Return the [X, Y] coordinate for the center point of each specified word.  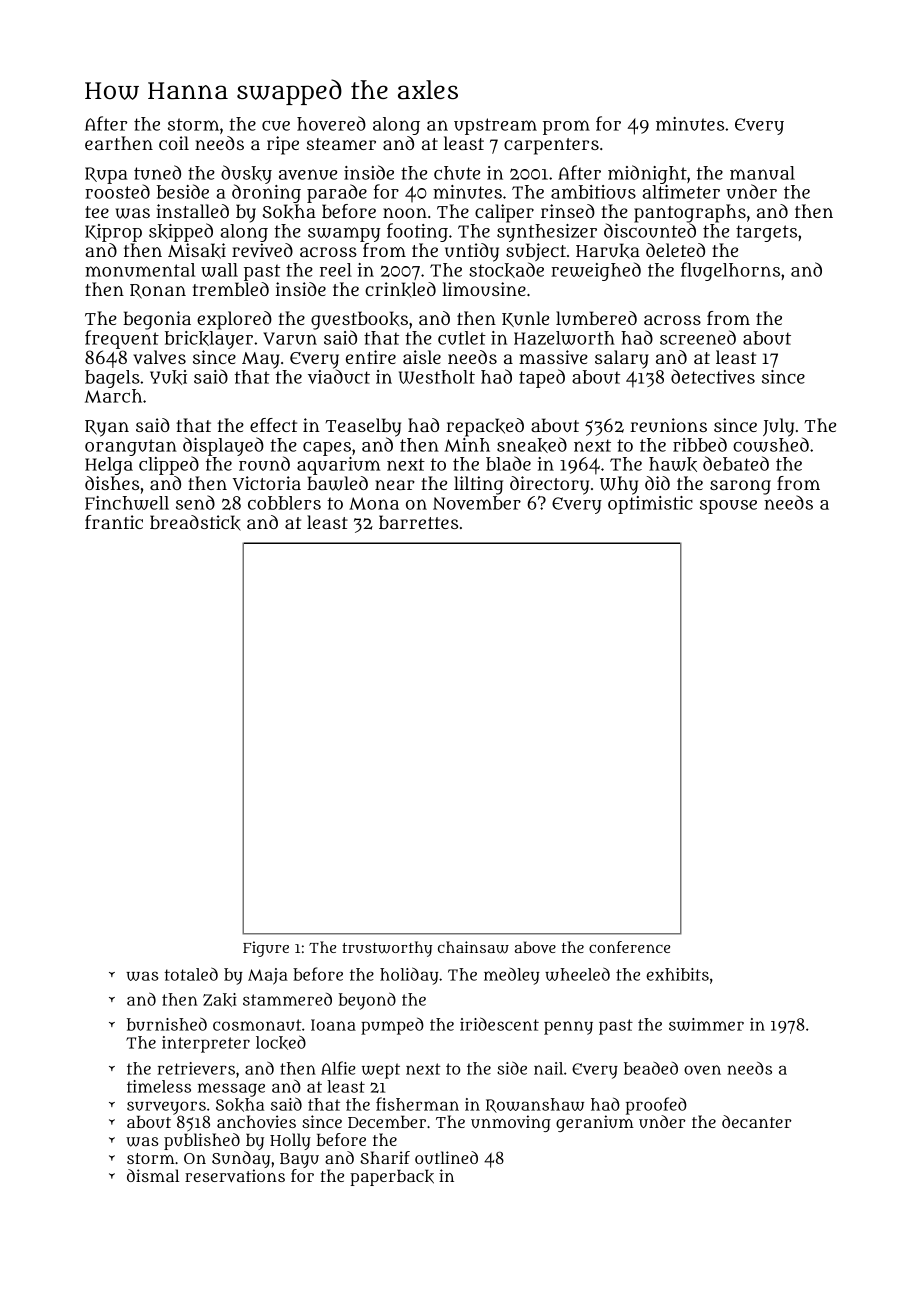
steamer [341, 144]
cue [276, 126]
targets [766, 233]
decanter [757, 1121]
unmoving [511, 1123]
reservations [235, 1175]
